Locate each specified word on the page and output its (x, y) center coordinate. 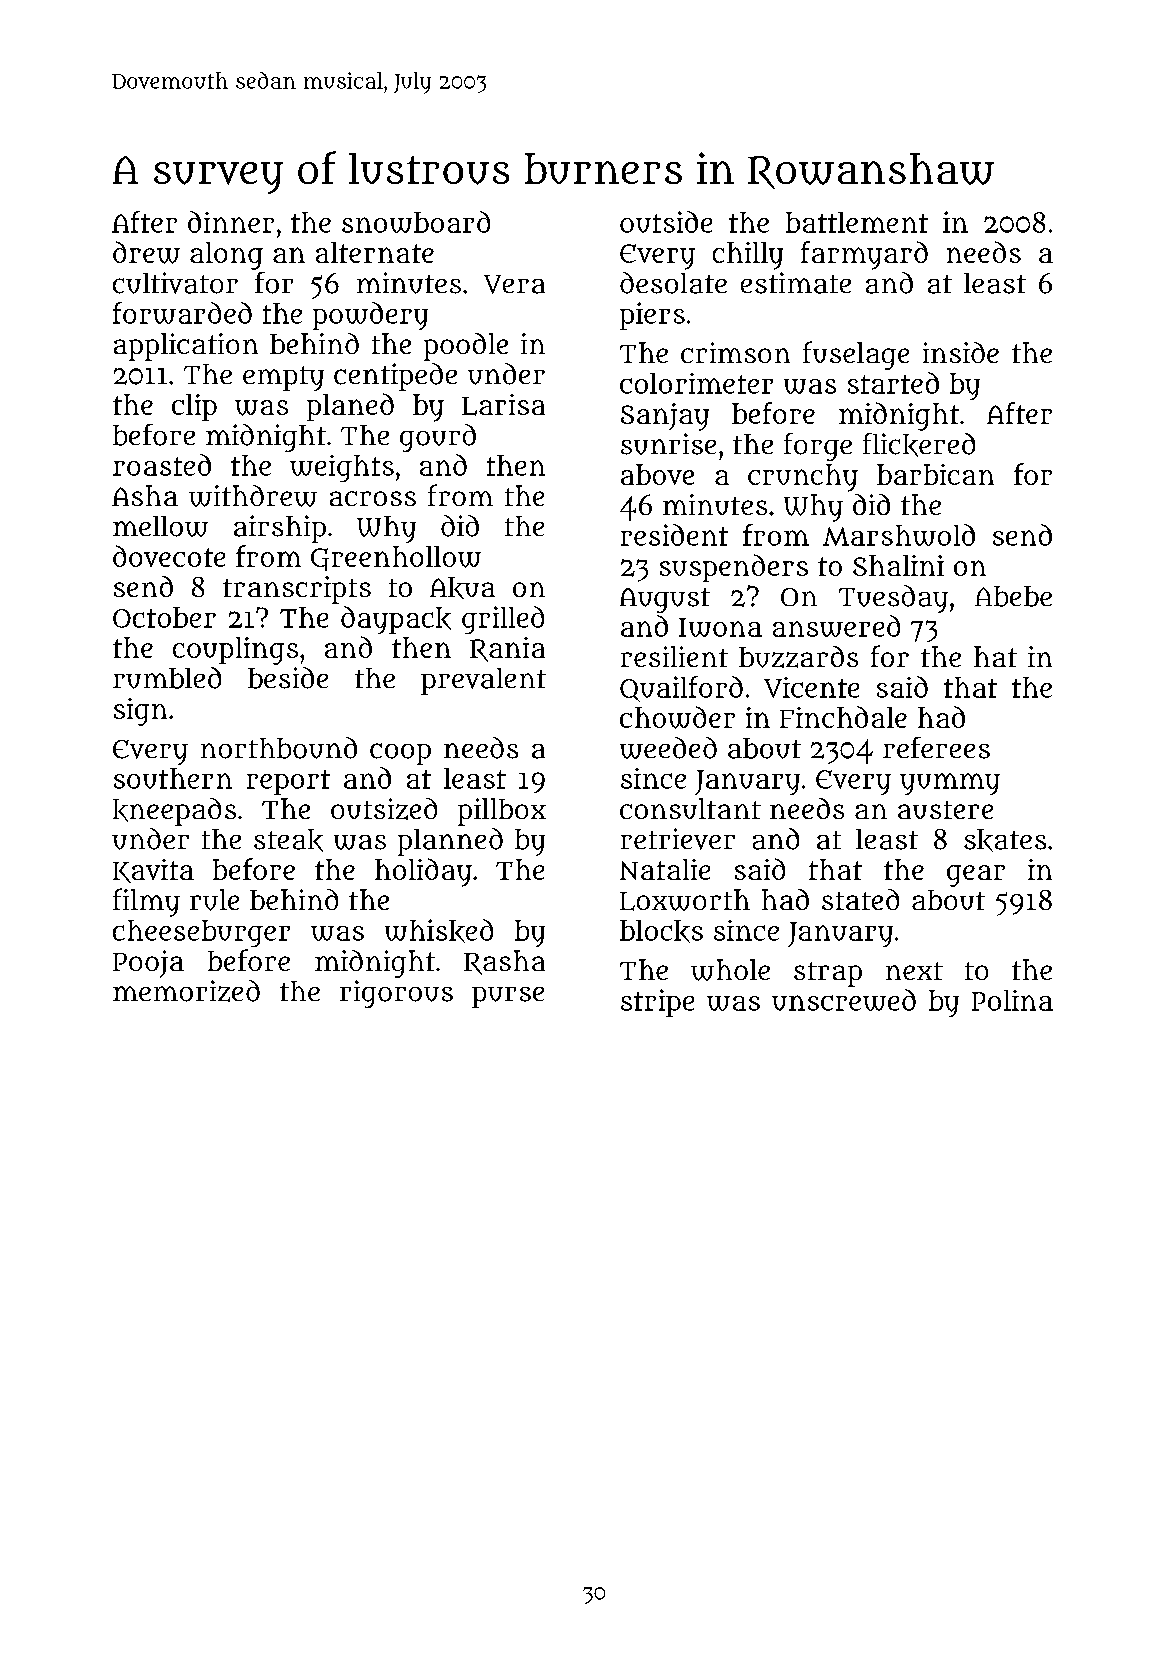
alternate (375, 252)
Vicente (811, 687)
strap (828, 974)
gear (976, 876)
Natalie (665, 869)
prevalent (483, 681)
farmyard (864, 255)
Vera (514, 284)
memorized (186, 991)
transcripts (297, 590)
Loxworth (685, 900)
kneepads (174, 812)
